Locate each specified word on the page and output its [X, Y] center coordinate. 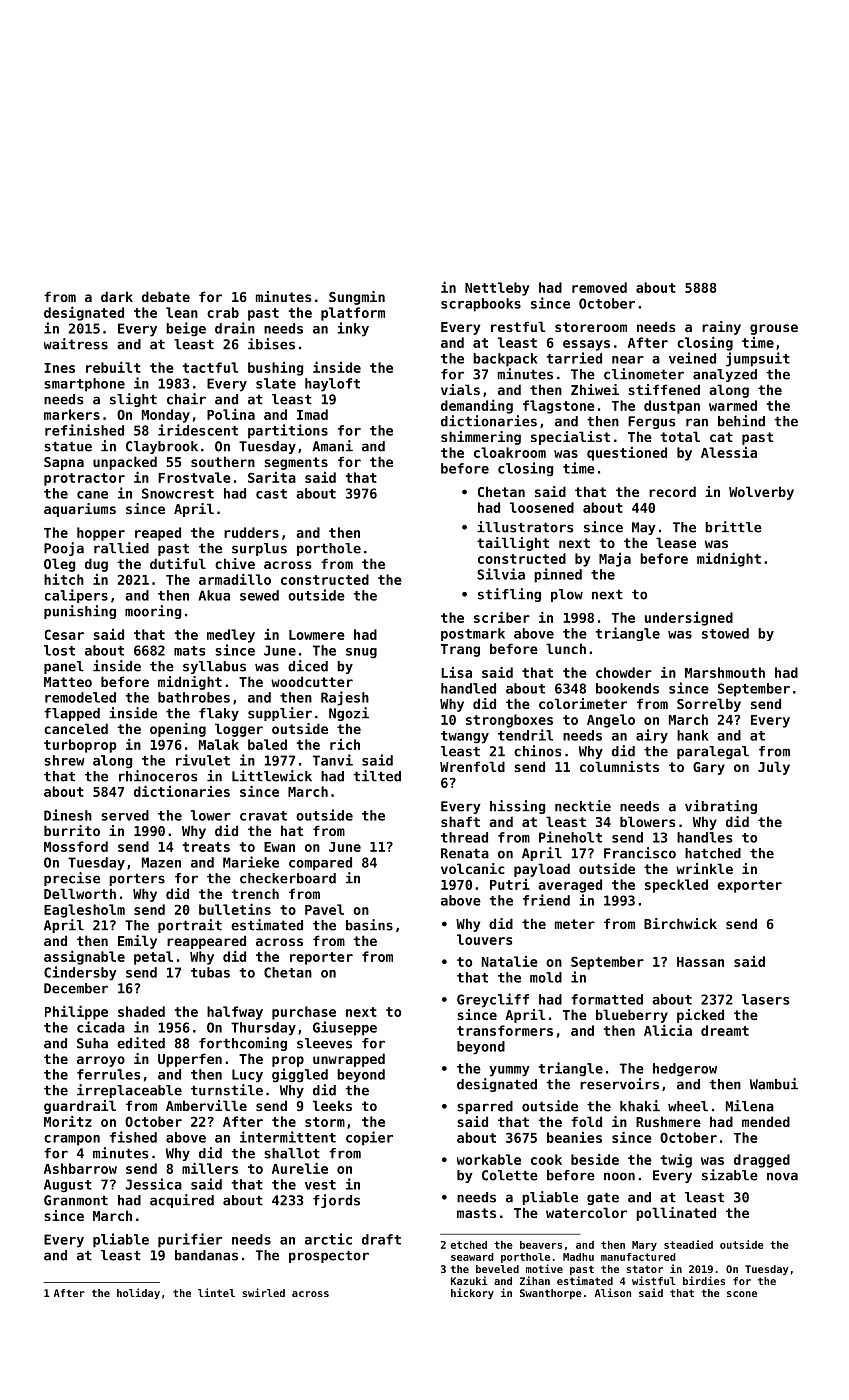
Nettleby [497, 289]
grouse [774, 329]
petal [153, 958]
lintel [216, 1292]
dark [117, 296]
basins [369, 925]
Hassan [700, 962]
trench [255, 893]
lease [676, 542]
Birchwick [680, 923]
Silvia [501, 574]
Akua [214, 595]
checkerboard [288, 878]
